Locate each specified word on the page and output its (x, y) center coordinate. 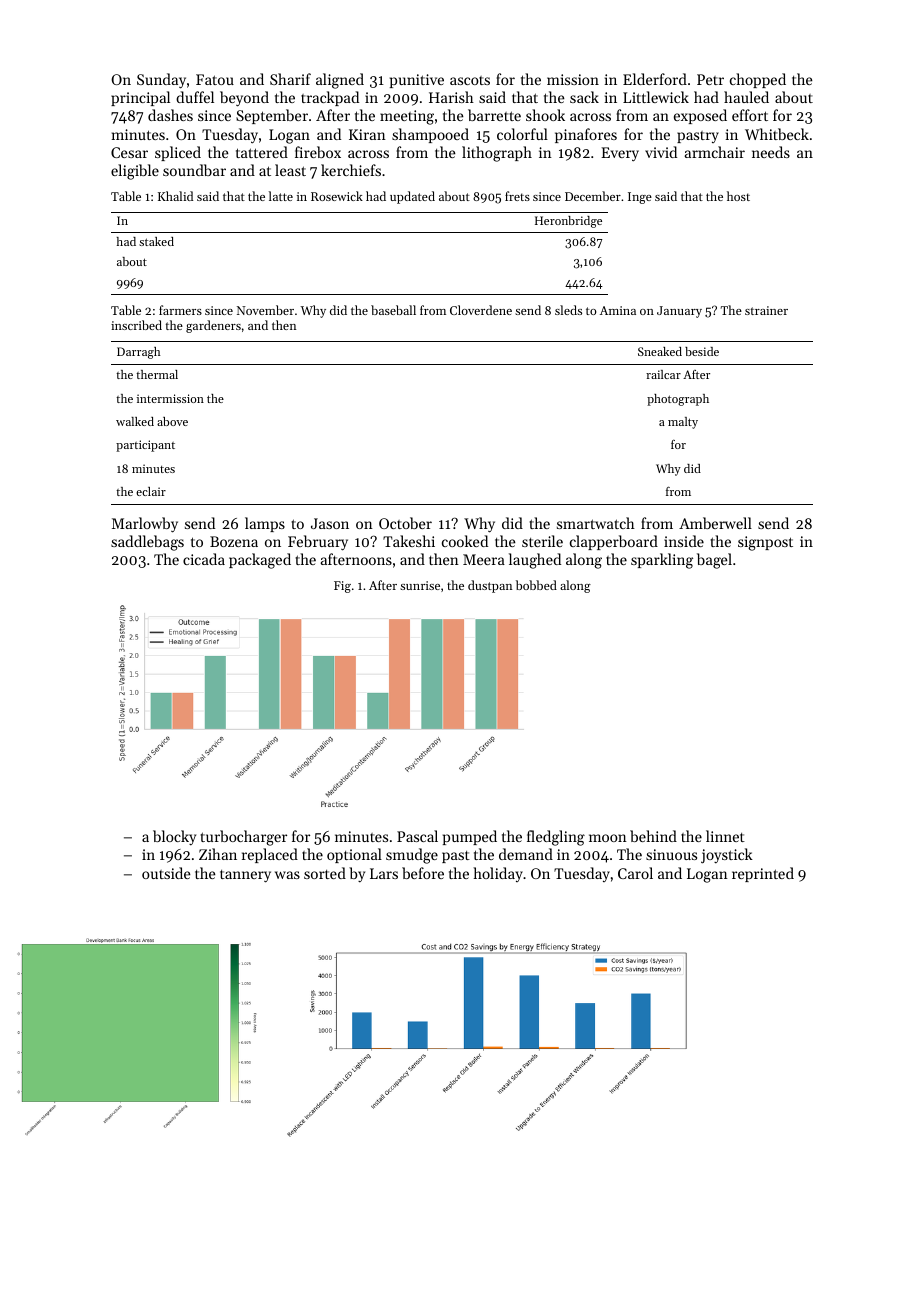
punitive (417, 81)
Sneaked (660, 351)
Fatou (215, 79)
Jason (330, 523)
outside (166, 873)
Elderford (655, 79)
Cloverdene (481, 310)
